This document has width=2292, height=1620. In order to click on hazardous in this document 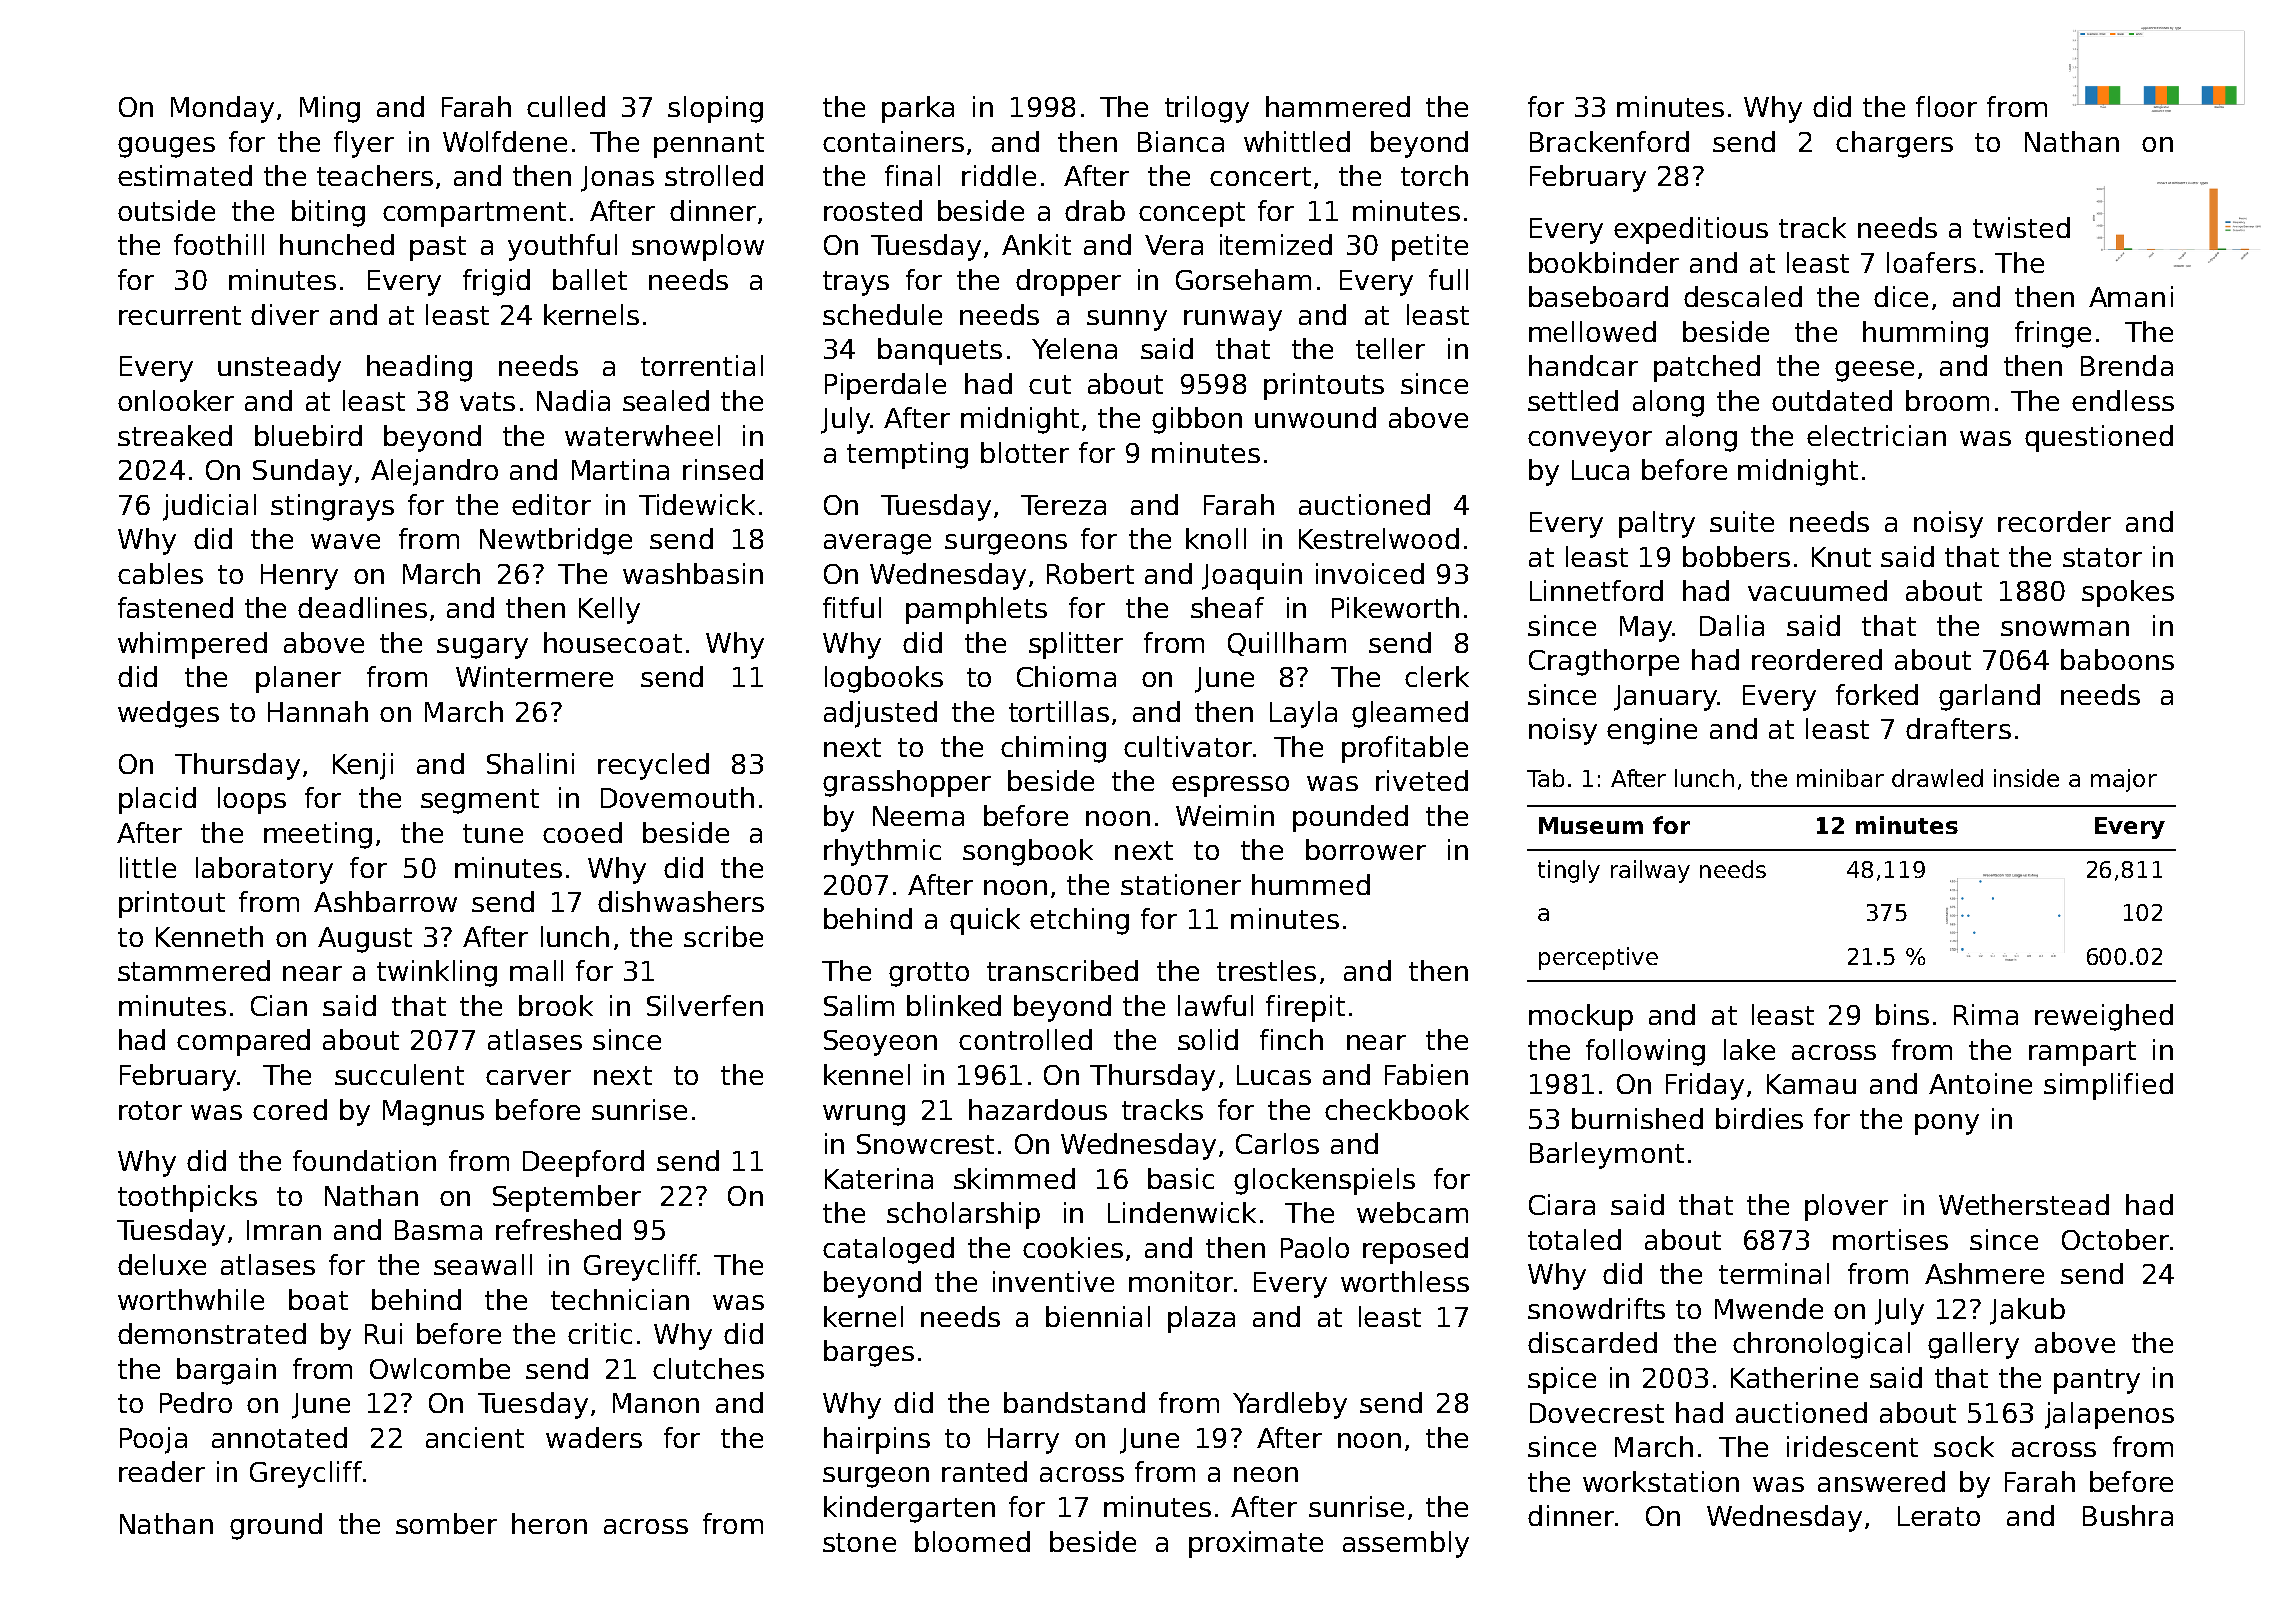, I will do `click(1038, 1109)`.
